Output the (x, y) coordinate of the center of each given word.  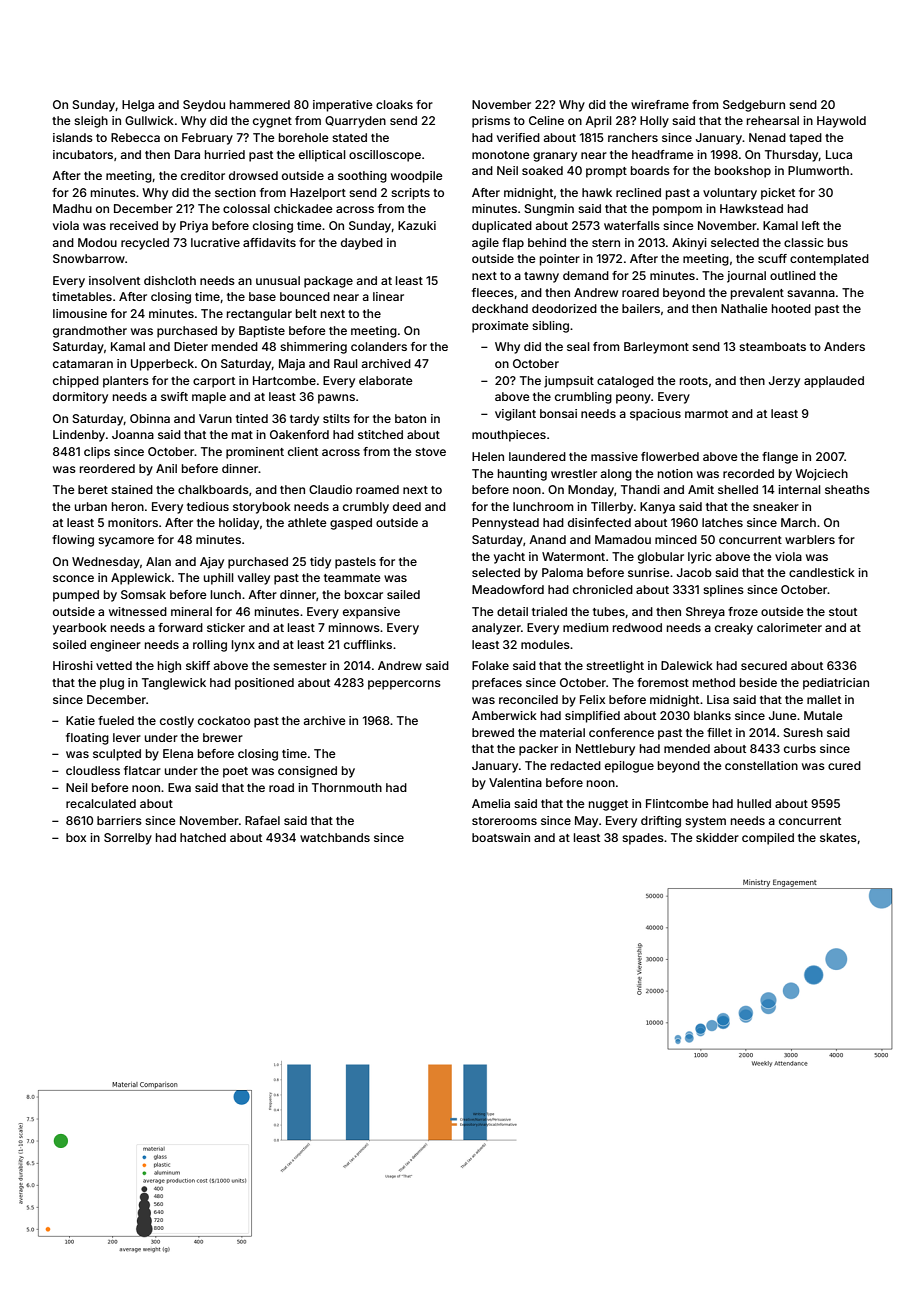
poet (235, 772)
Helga (138, 106)
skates (838, 837)
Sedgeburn (754, 106)
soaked (542, 170)
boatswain (501, 837)
